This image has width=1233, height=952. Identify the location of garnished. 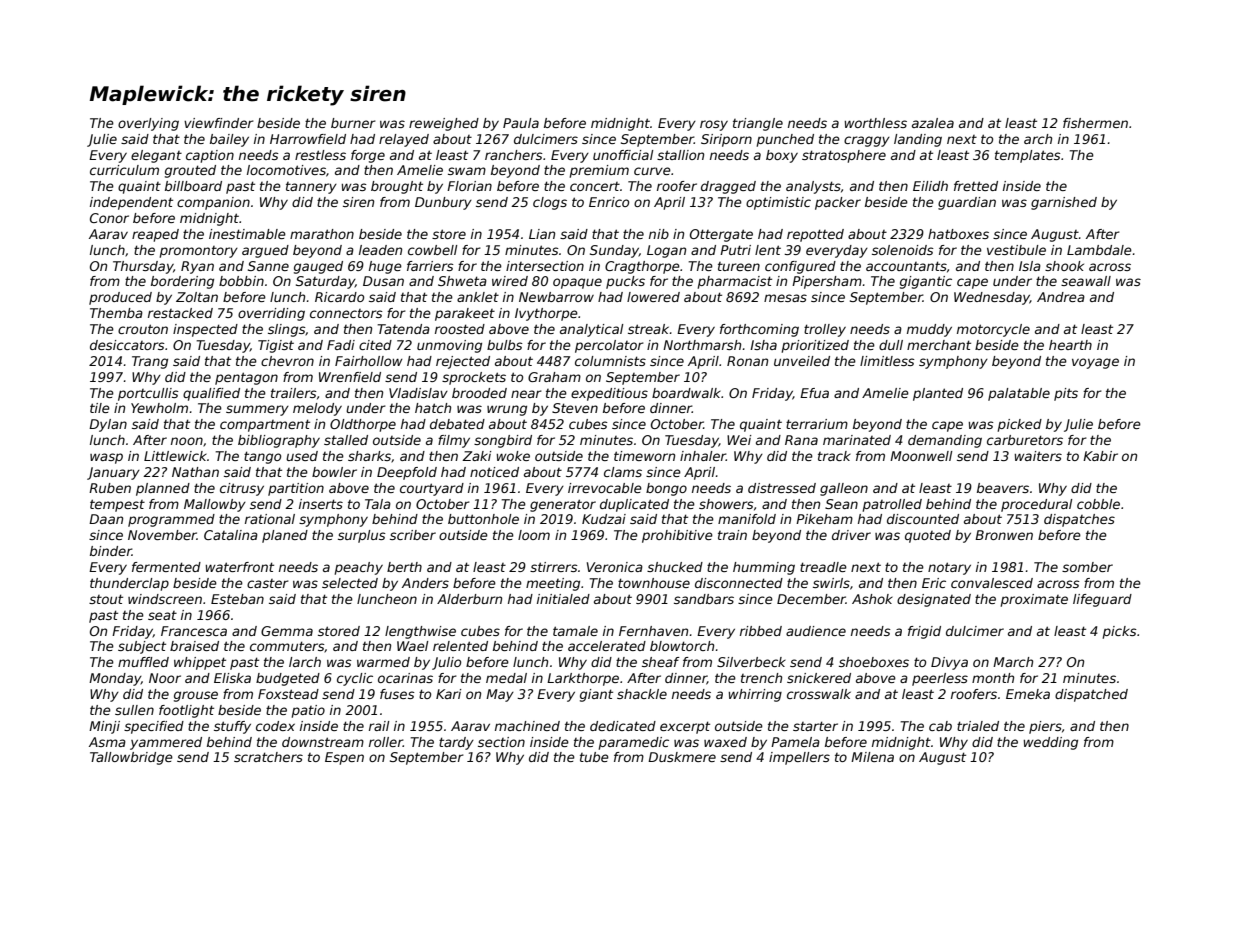
(1064, 203).
